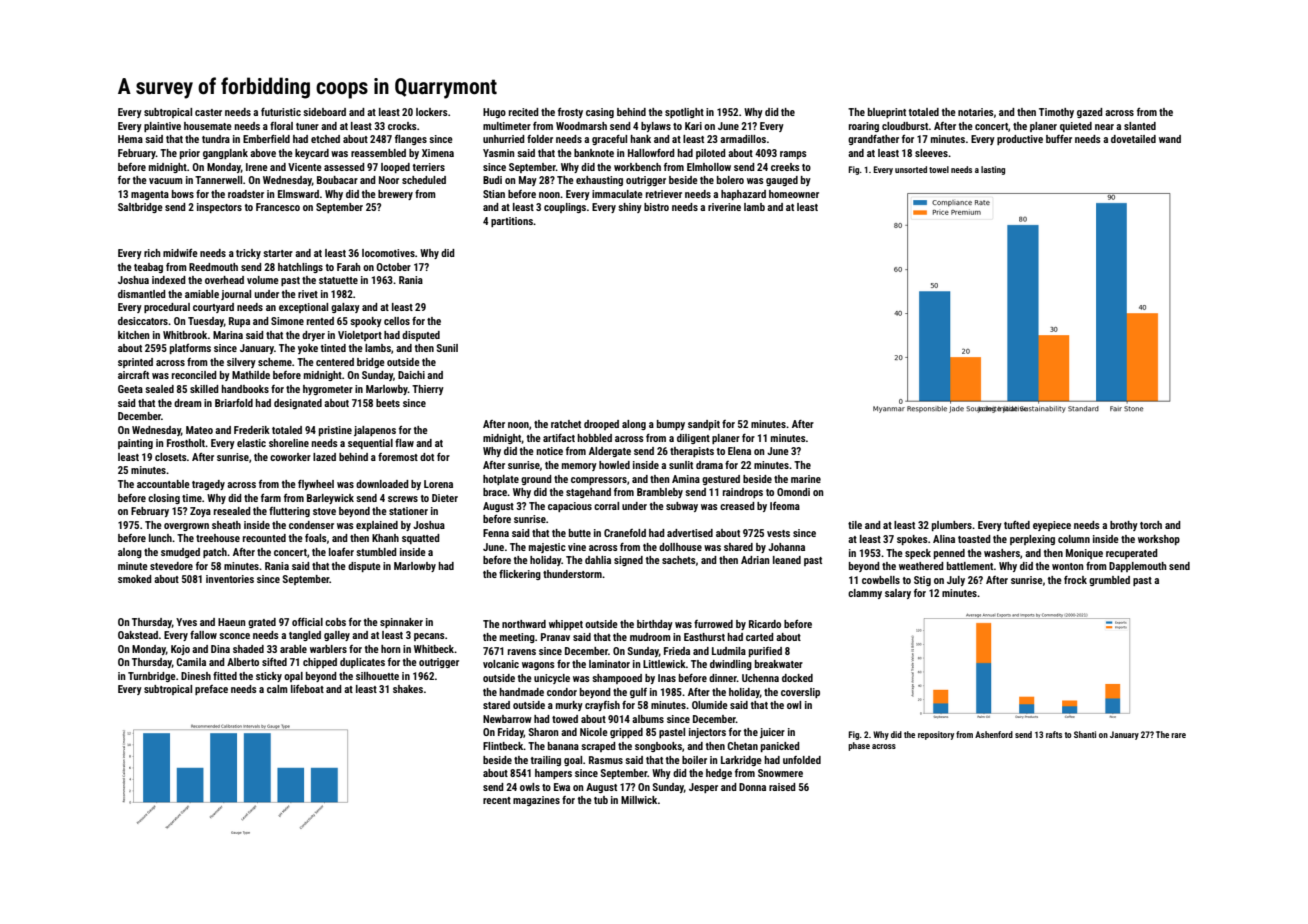 The height and width of the screenshot is (924, 1308). What do you see at coordinates (739, 451) in the screenshot?
I see `Elena` at bounding box center [739, 451].
